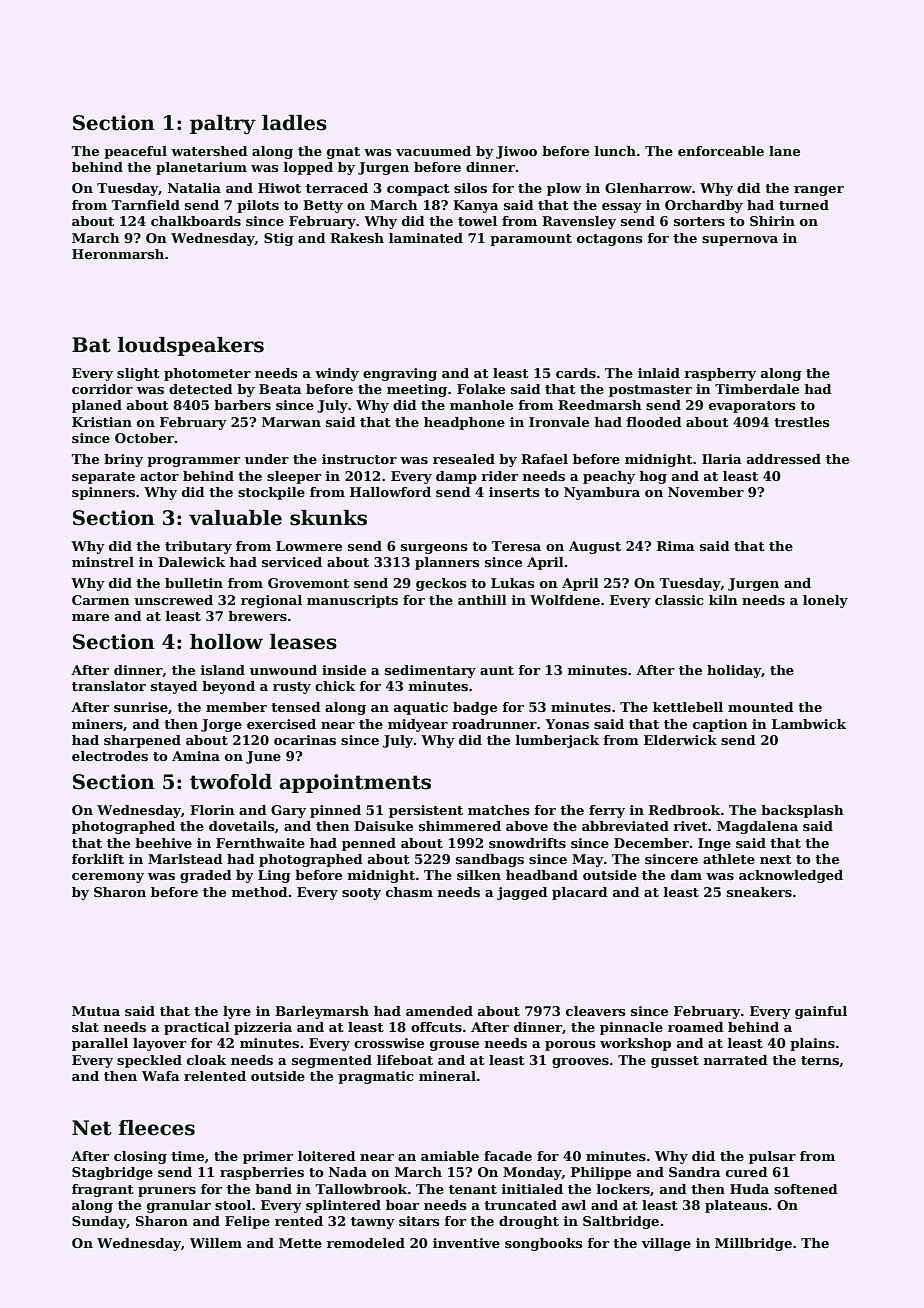  Describe the element at coordinates (753, 1244) in the screenshot. I see `Millbridge` at that location.
